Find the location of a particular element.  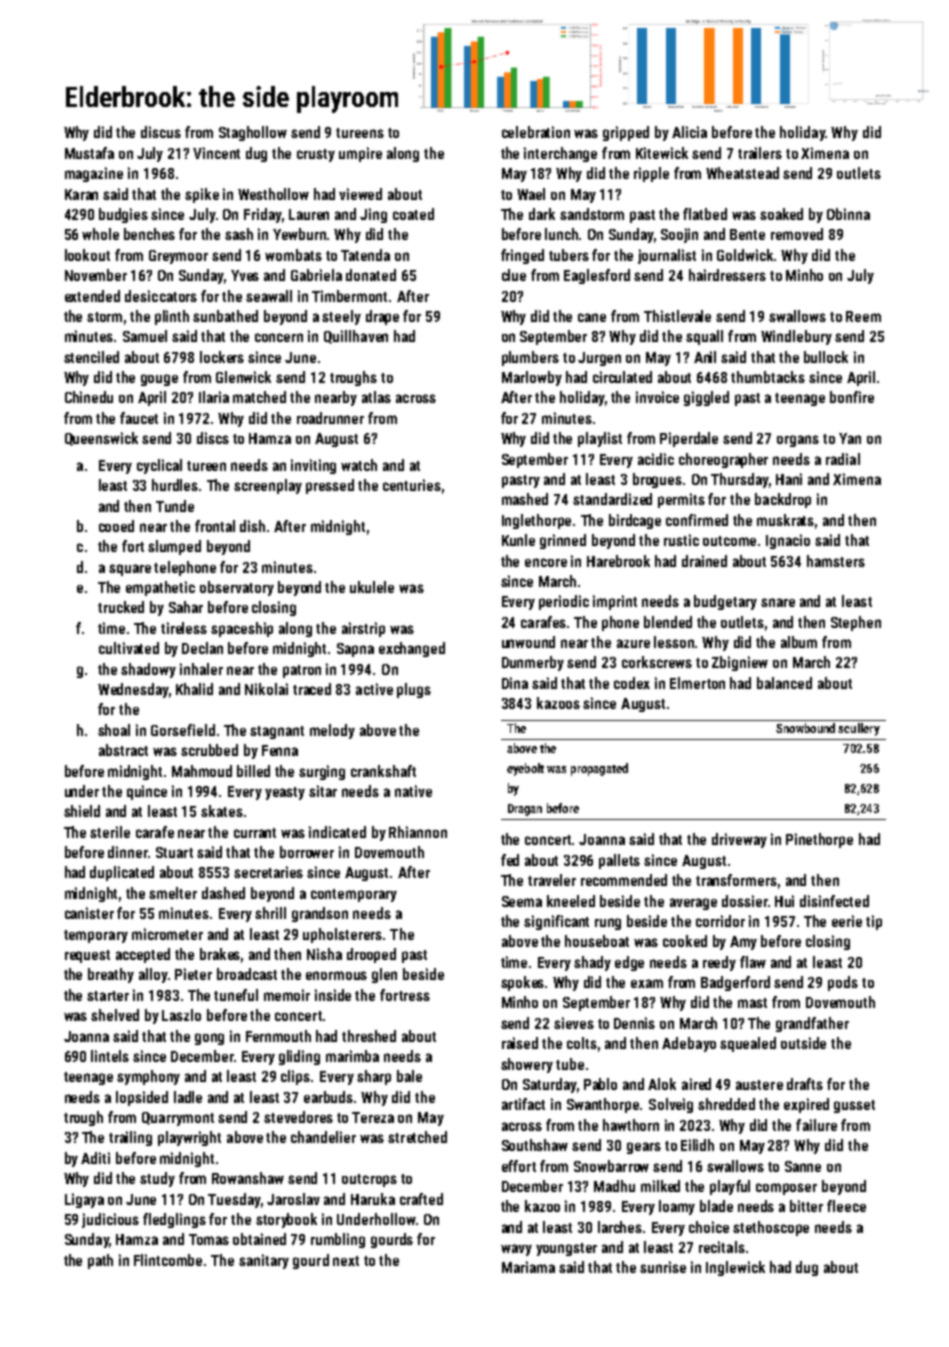

Alicia is located at coordinates (689, 132).
